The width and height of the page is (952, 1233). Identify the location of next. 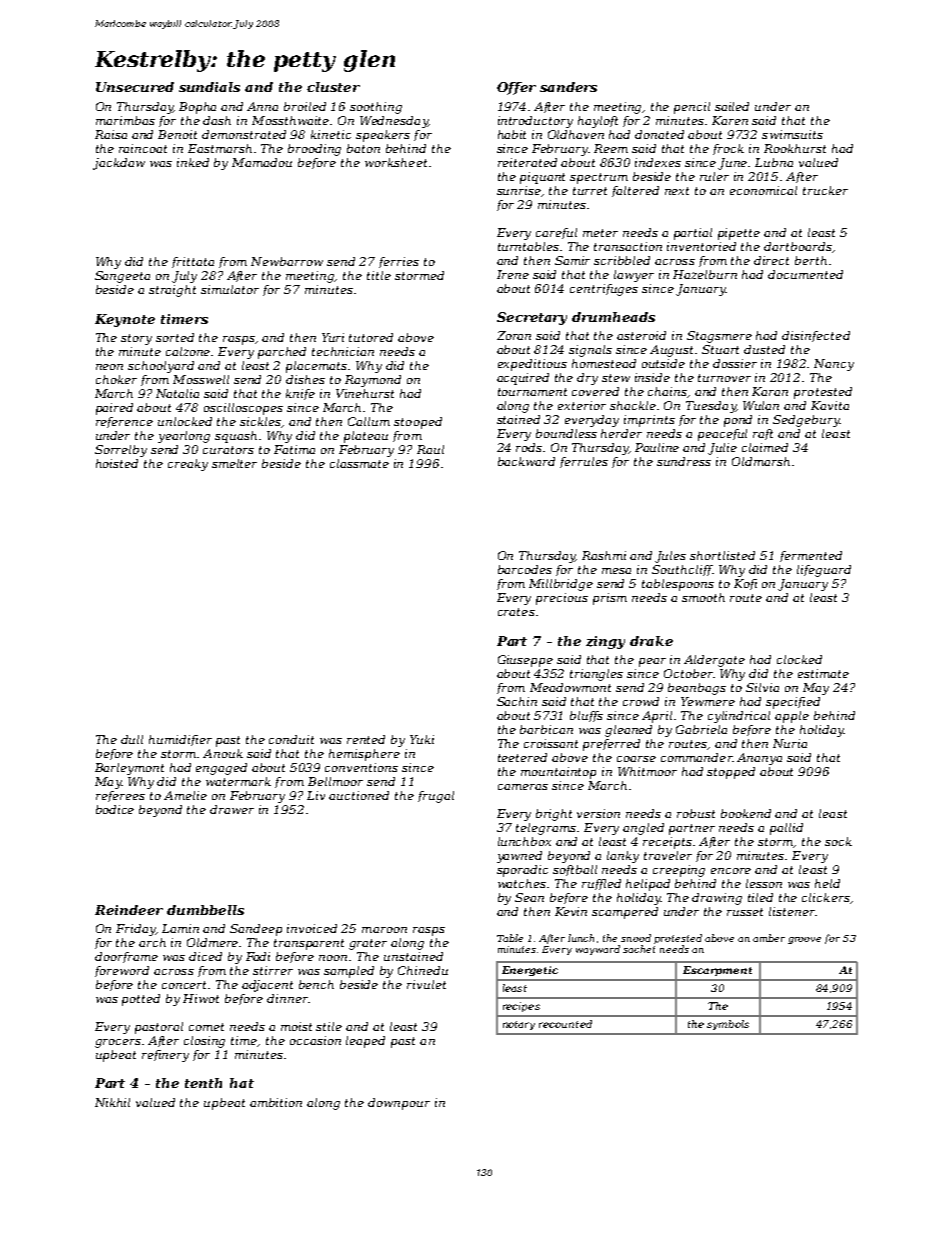
(677, 191).
